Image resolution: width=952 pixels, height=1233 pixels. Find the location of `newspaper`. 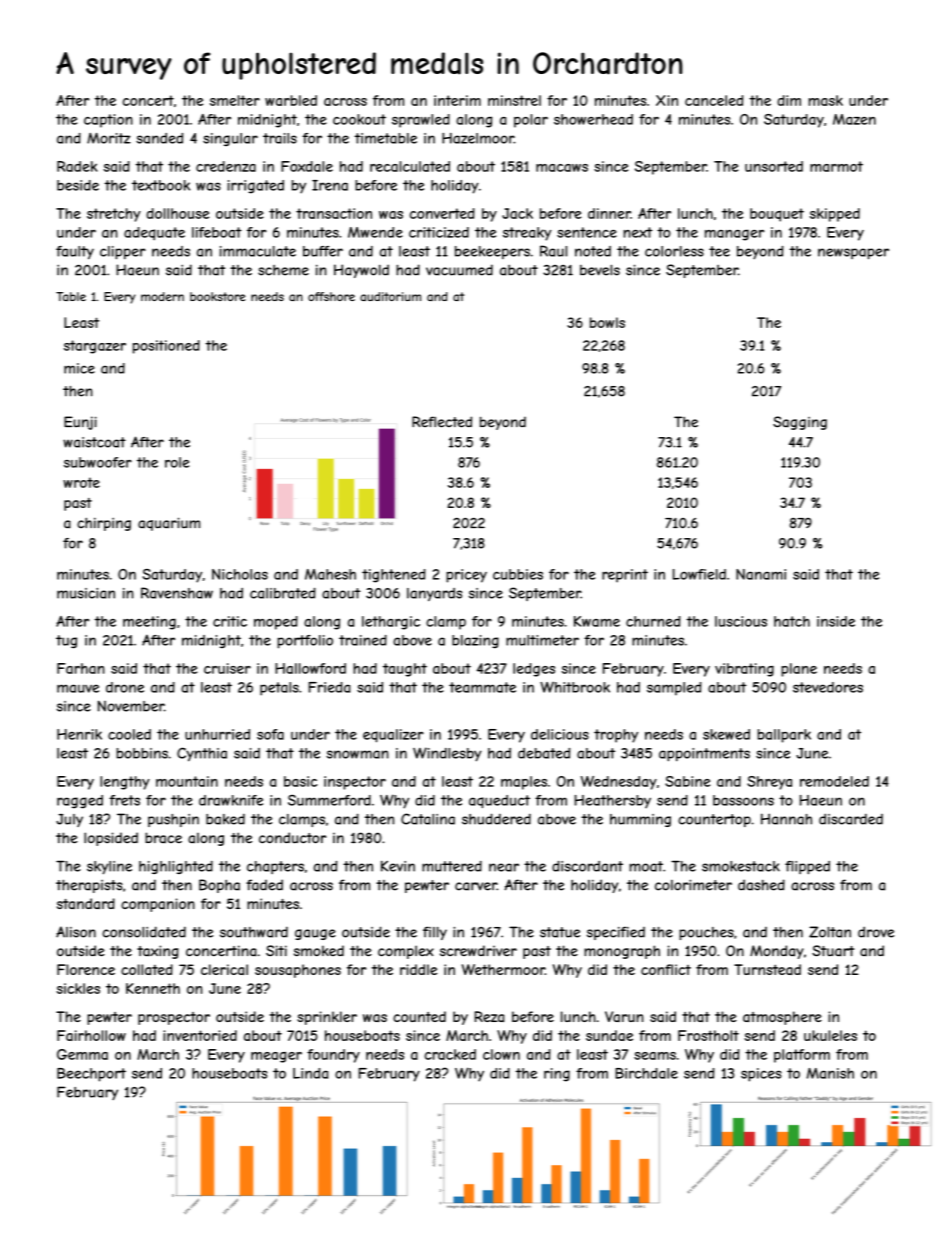

newspaper is located at coordinates (853, 254).
